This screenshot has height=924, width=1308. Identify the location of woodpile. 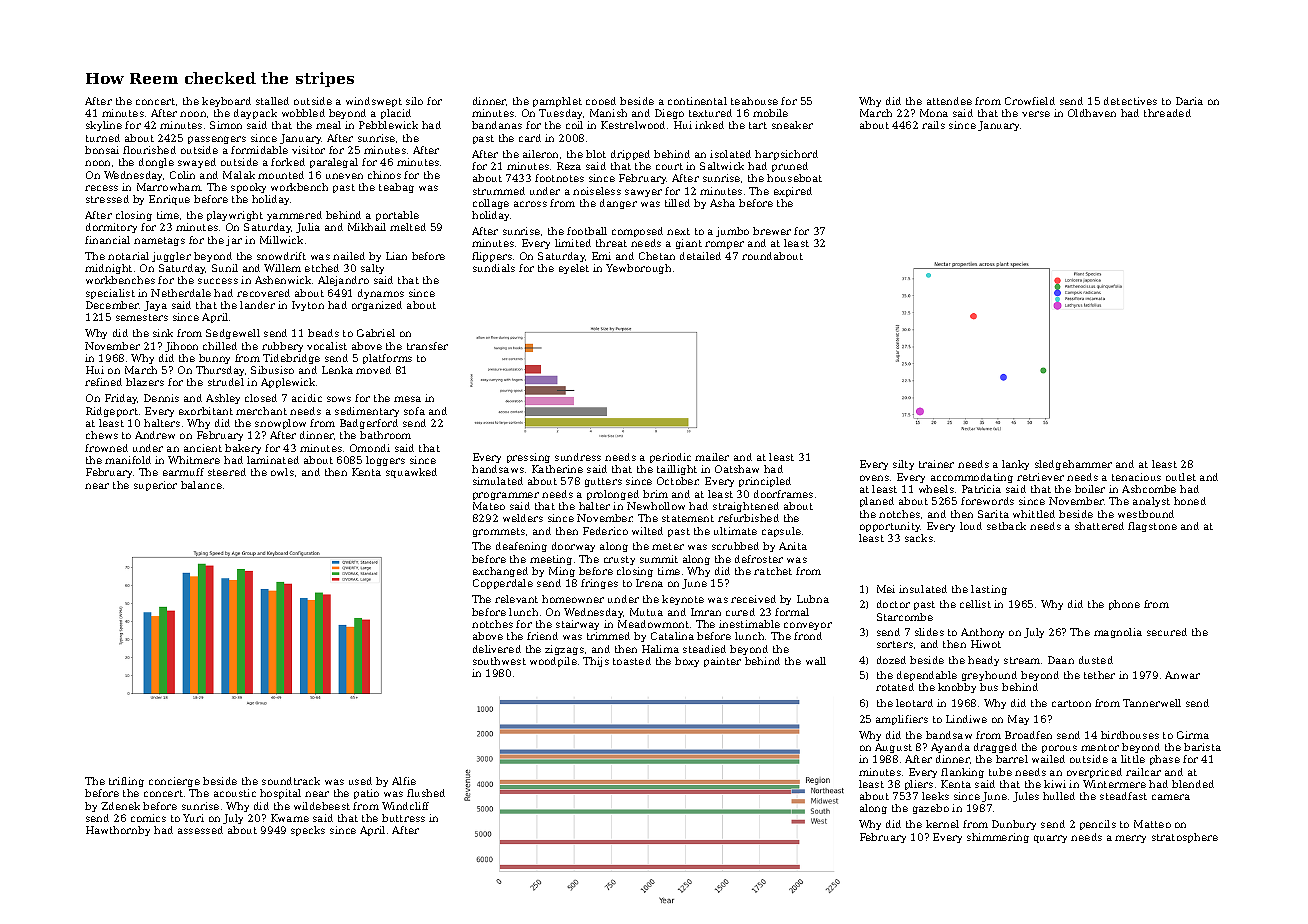
(553, 662).
